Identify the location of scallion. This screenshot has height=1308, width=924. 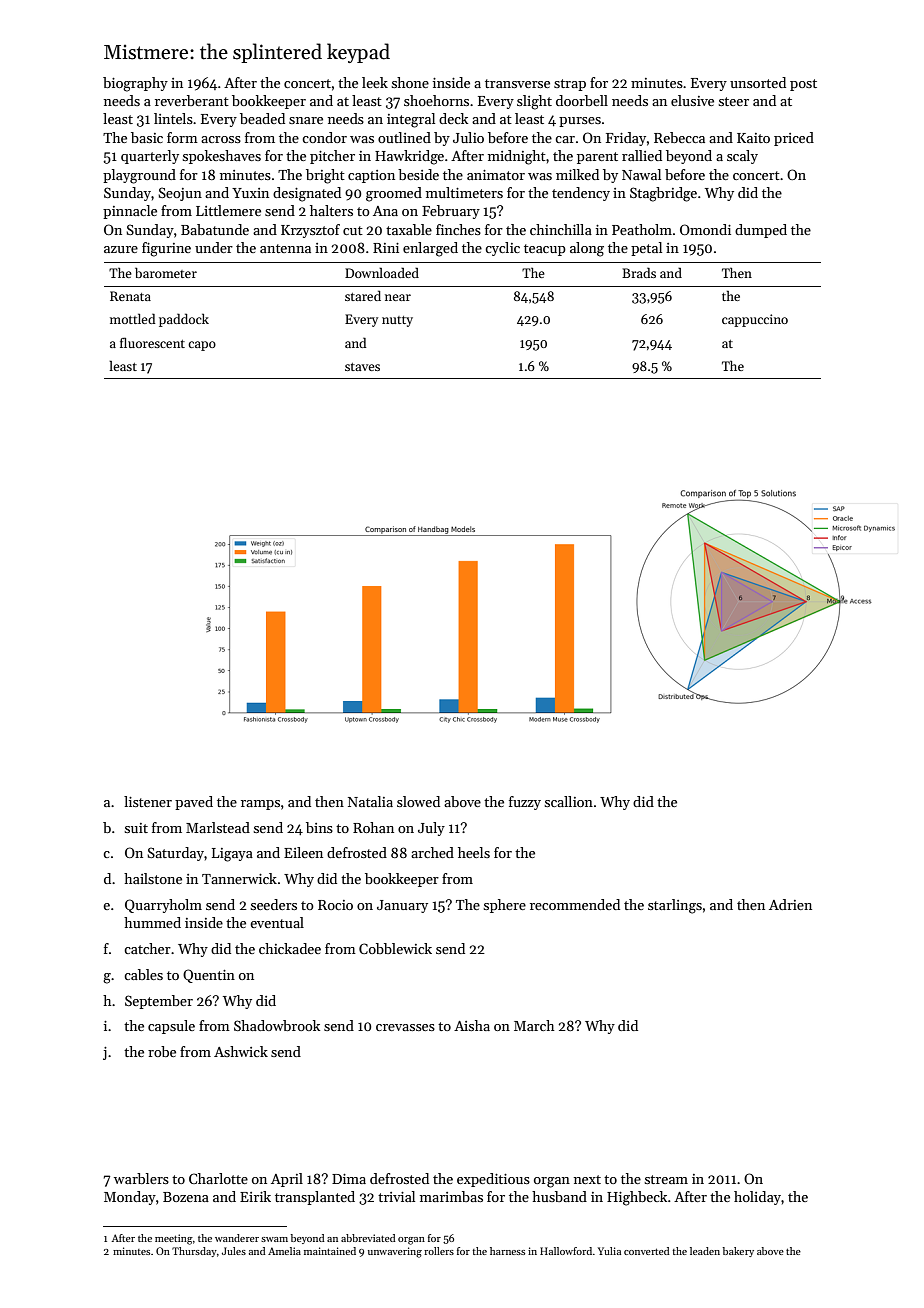
(569, 801).
